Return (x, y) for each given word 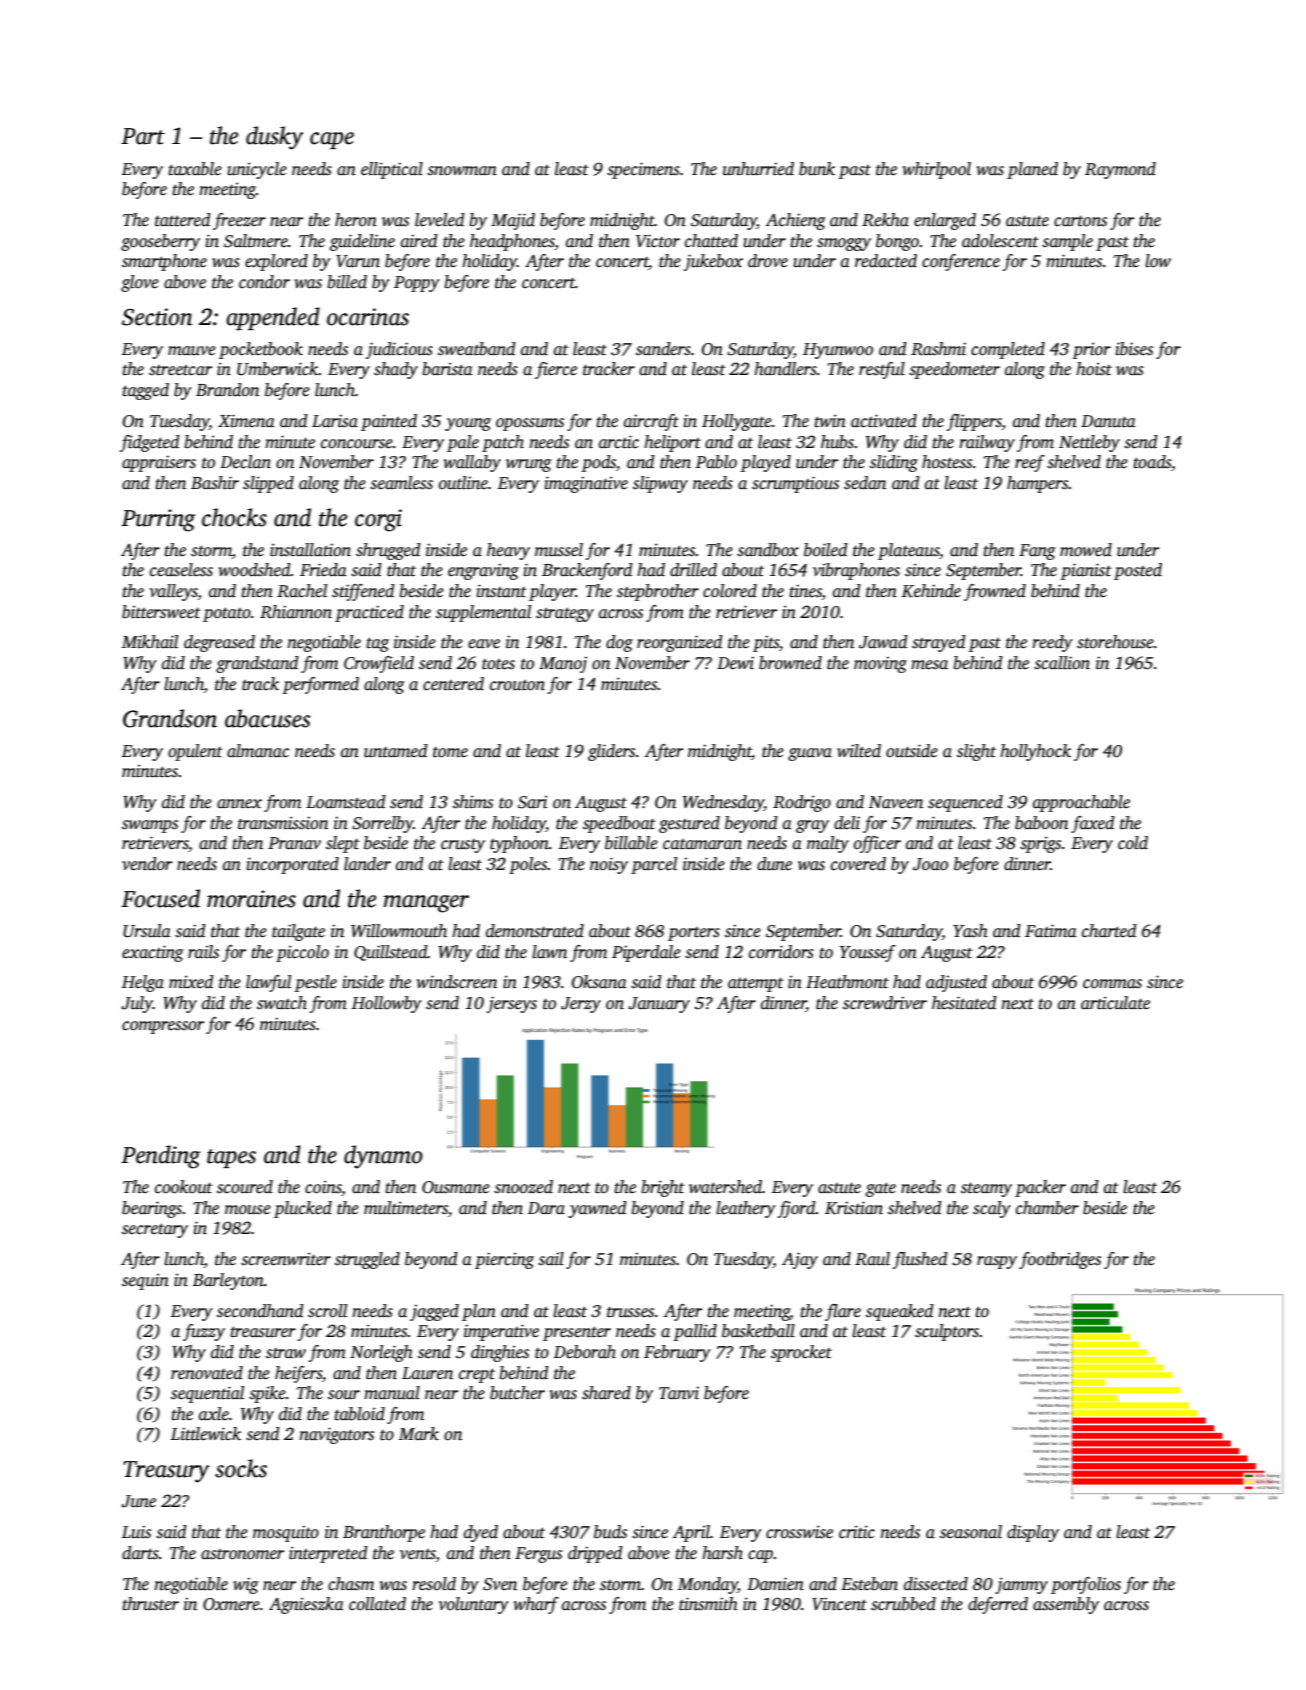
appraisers (159, 463)
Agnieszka (306, 1605)
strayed (939, 643)
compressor (163, 1027)
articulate (1115, 1003)
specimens (643, 170)
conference (961, 262)
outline (463, 483)
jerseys (512, 1004)
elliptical (392, 170)
